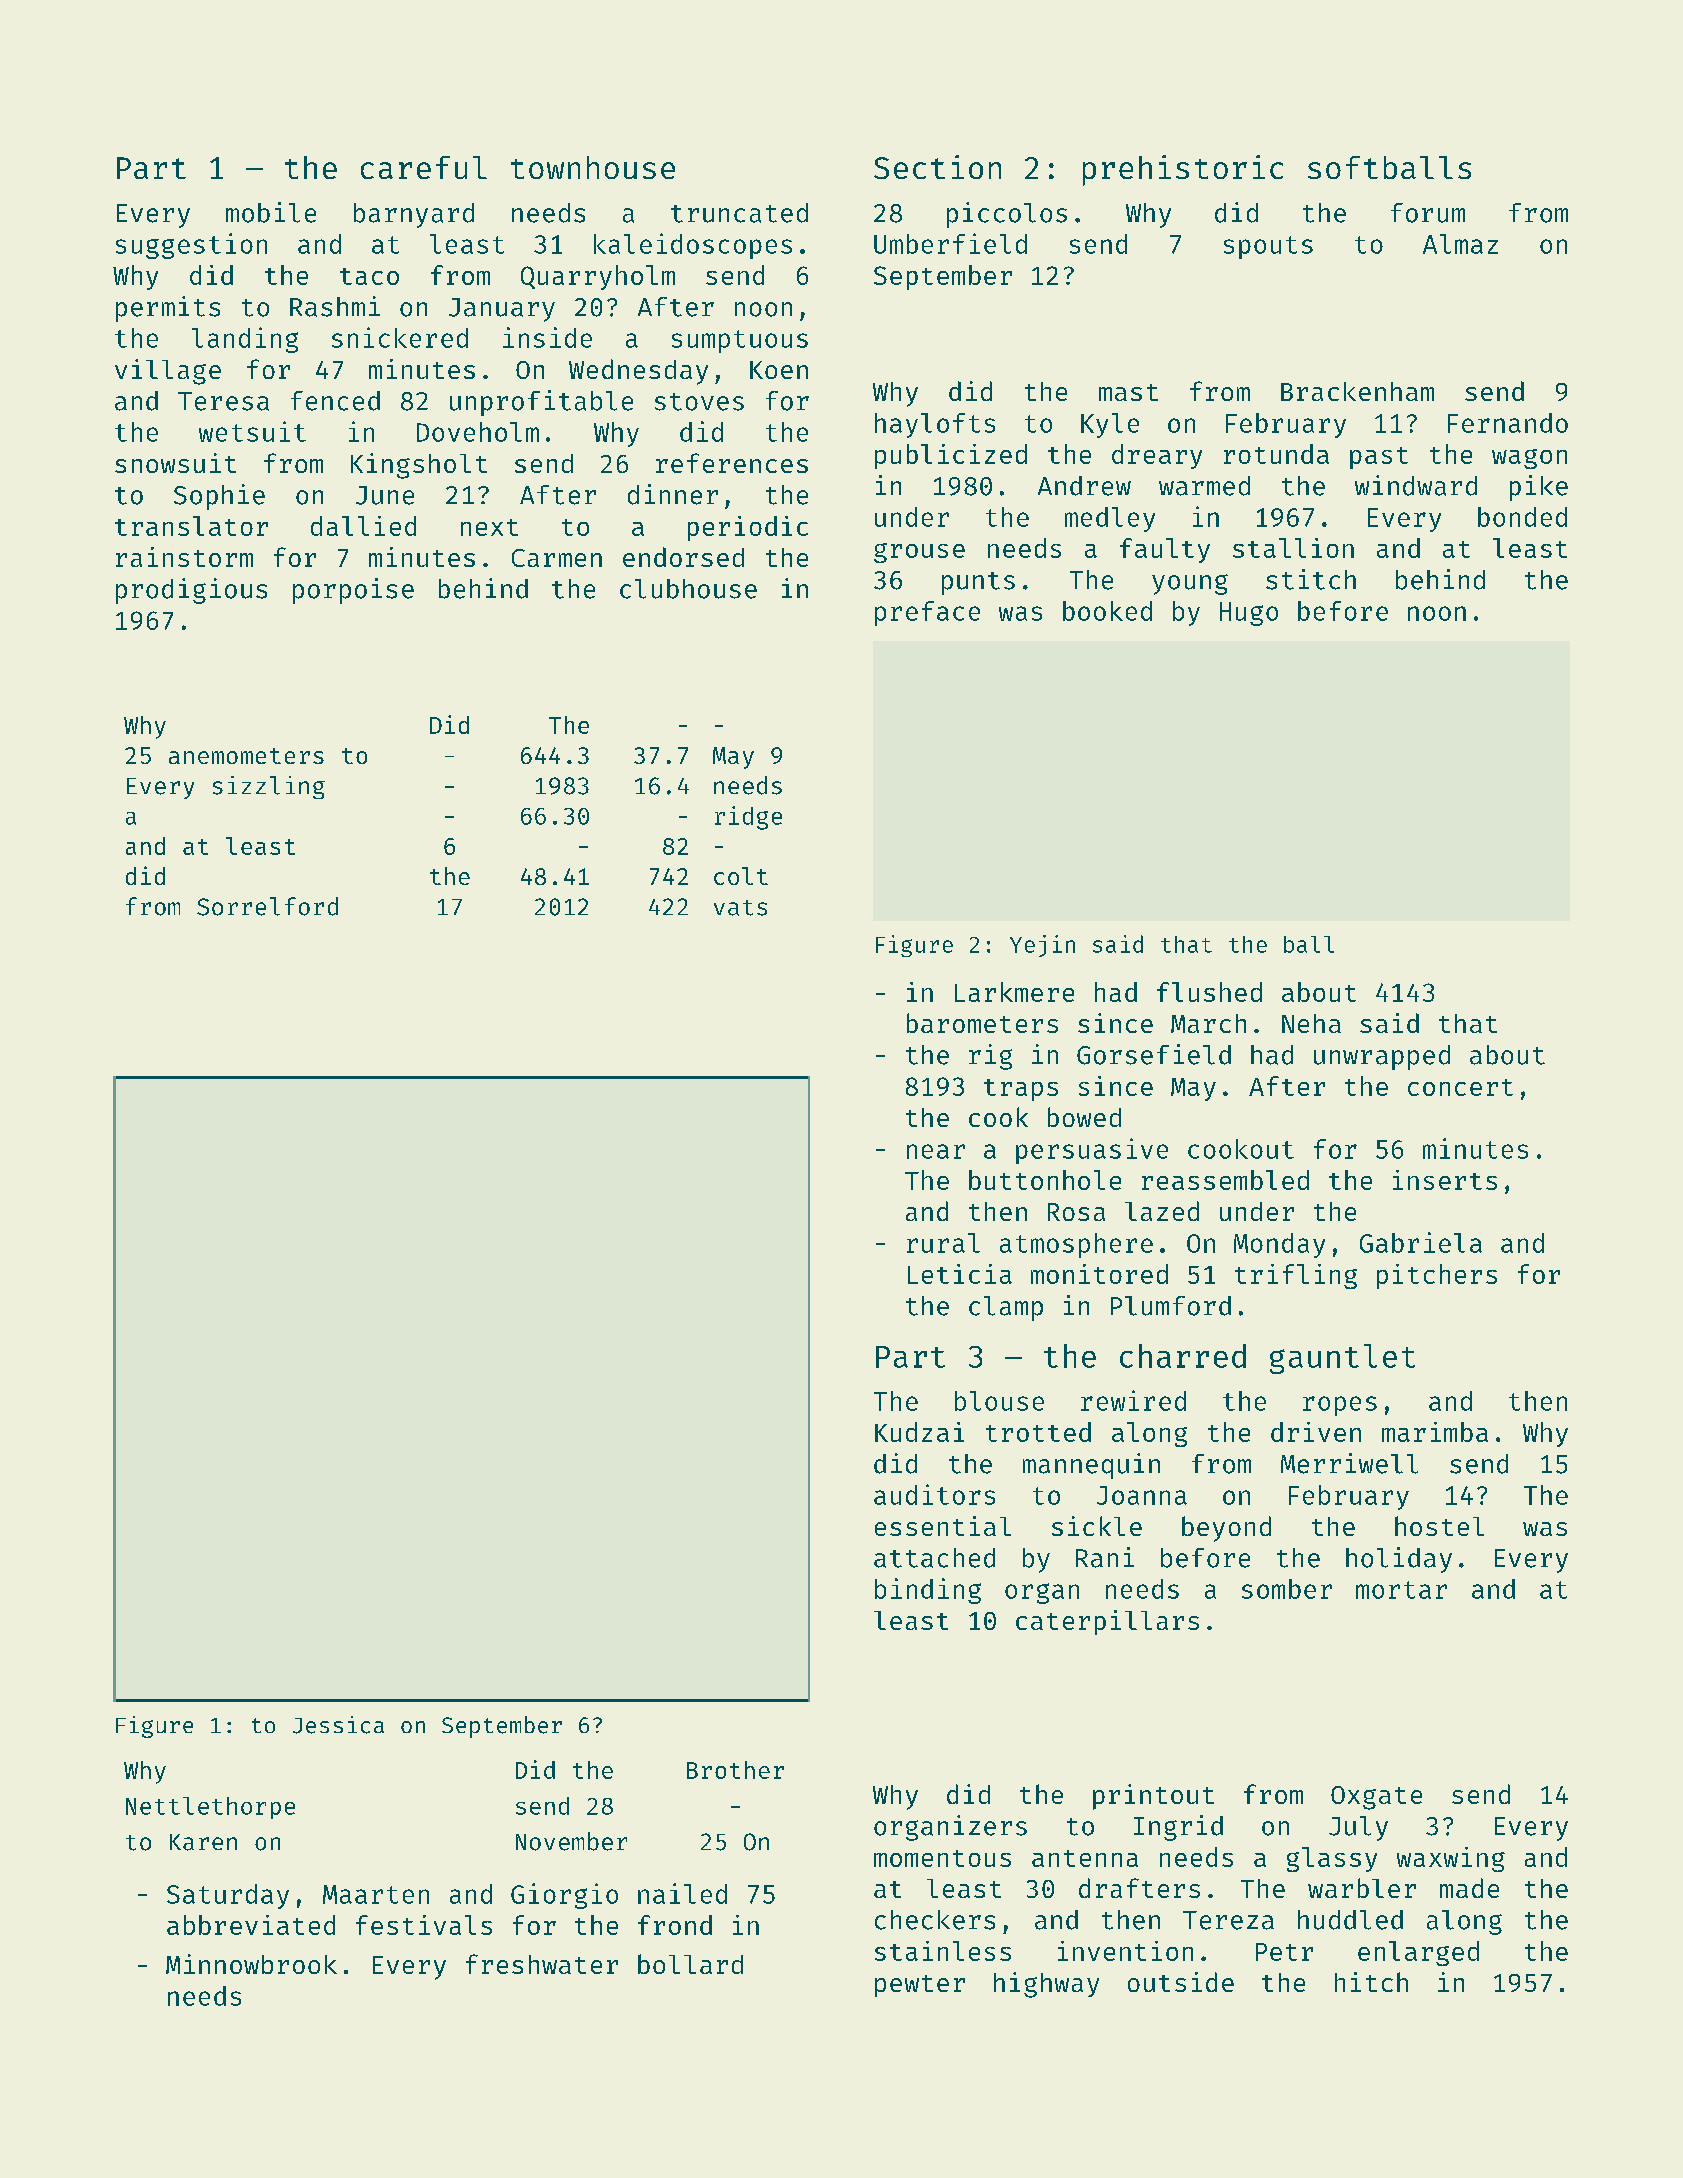 This page has width=1683, height=2178. What do you see at coordinates (919, 1432) in the page?
I see `Kudzai` at bounding box center [919, 1432].
